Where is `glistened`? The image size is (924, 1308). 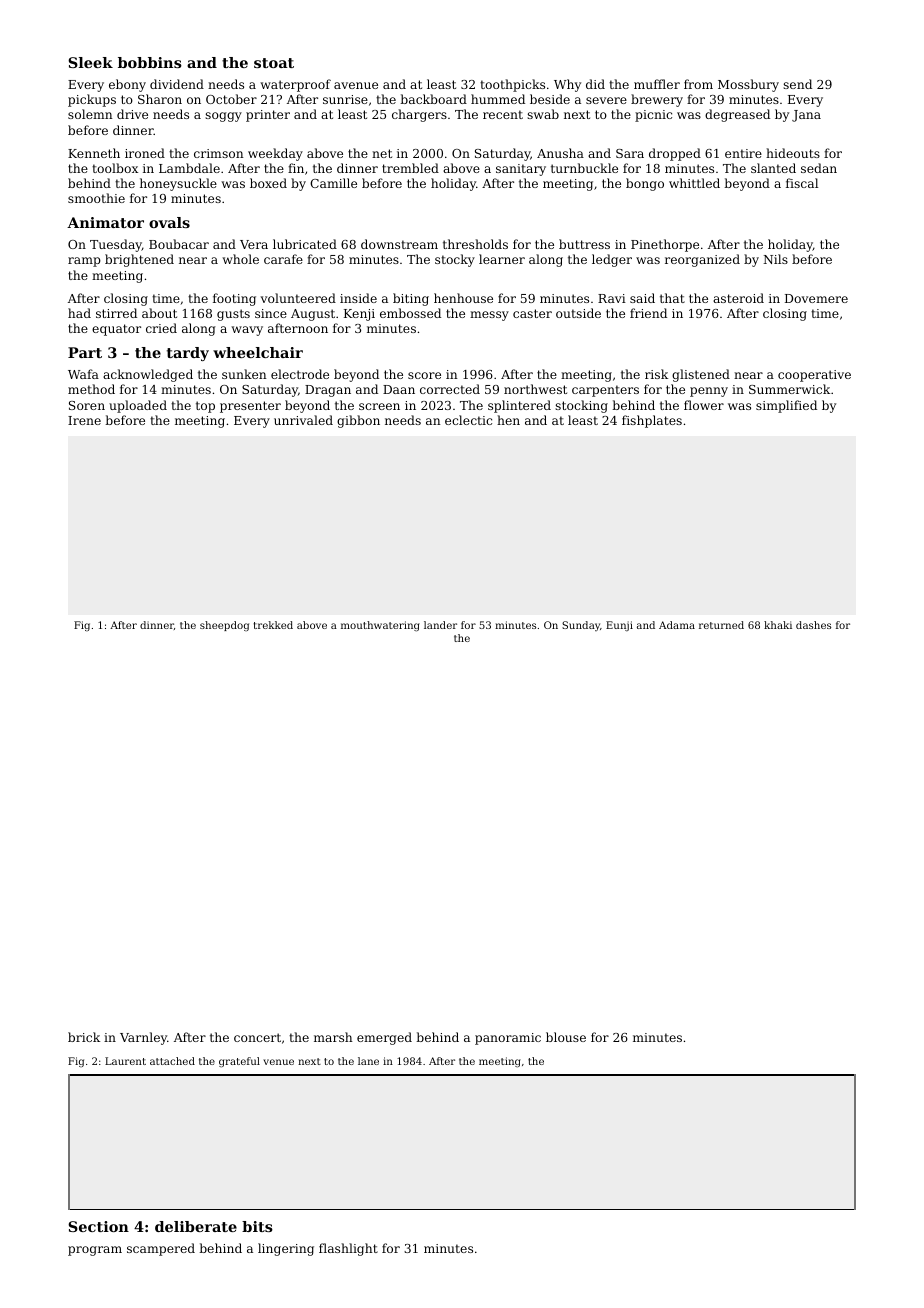 glistened is located at coordinates (701, 375).
